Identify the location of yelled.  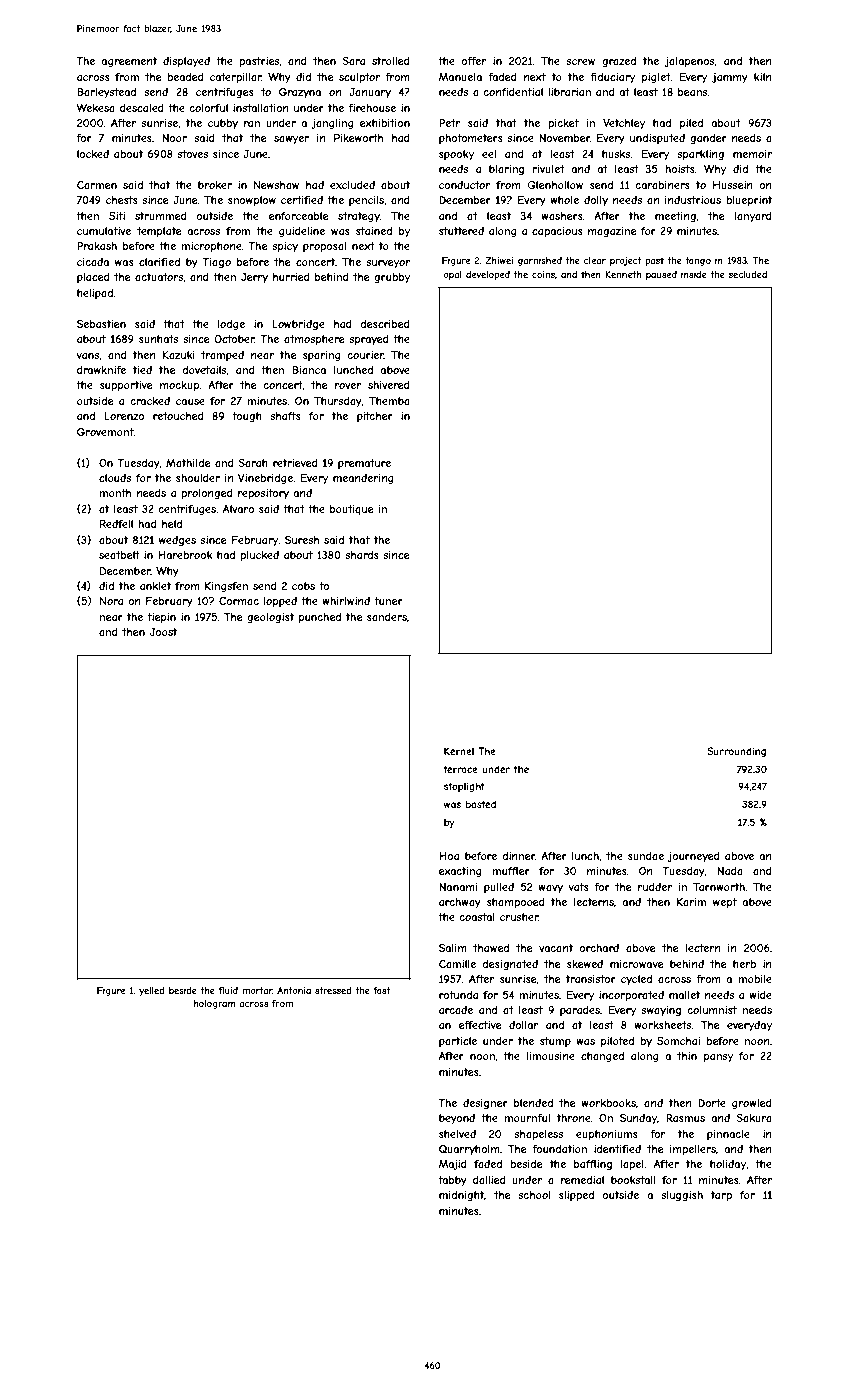
(152, 991).
